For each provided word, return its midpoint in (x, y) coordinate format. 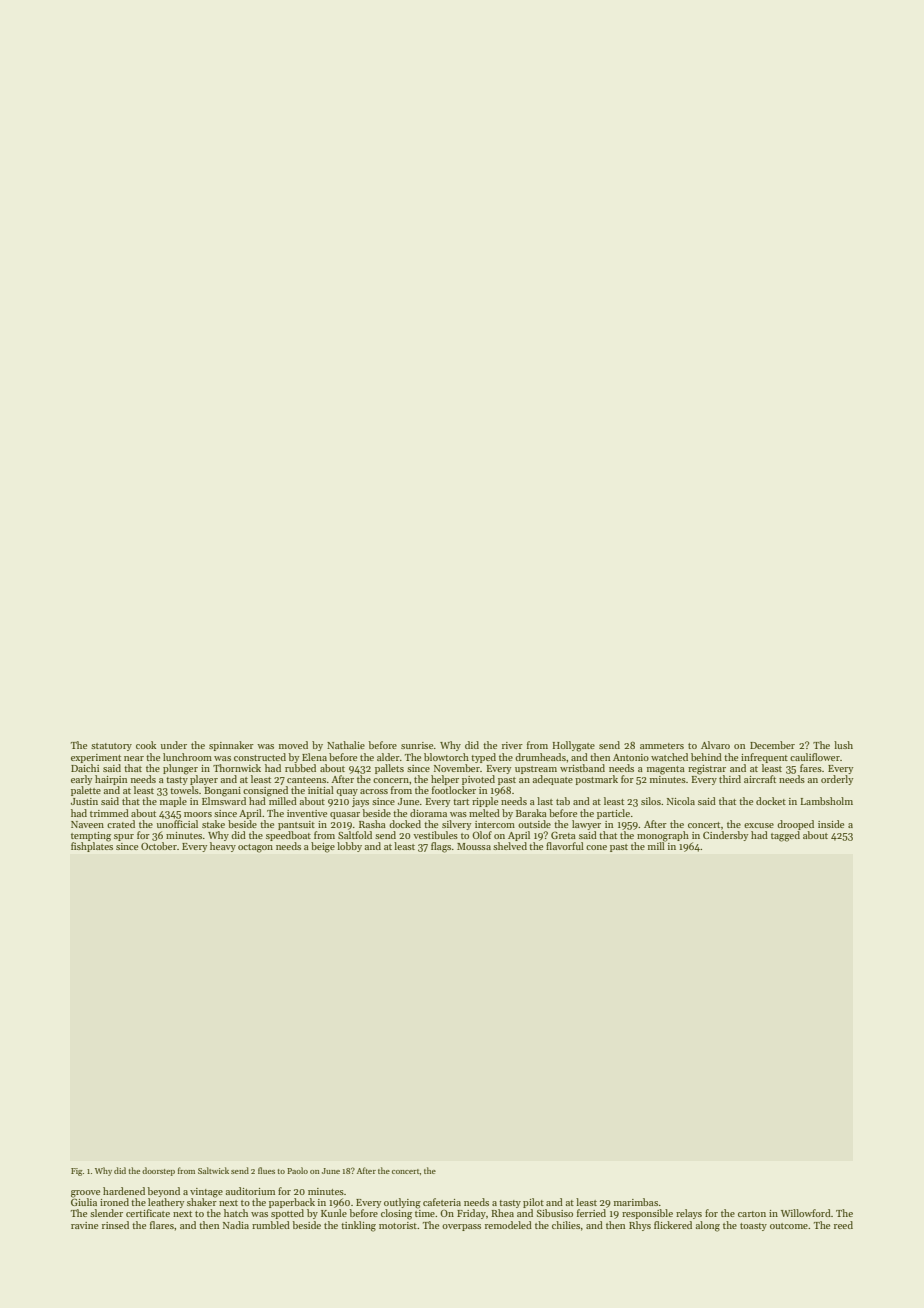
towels (184, 790)
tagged (785, 836)
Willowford (806, 1213)
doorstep (158, 1171)
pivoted (478, 780)
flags (441, 847)
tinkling (358, 1226)
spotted (287, 1214)
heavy (223, 847)
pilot (533, 1203)
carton (752, 1214)
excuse (759, 825)
